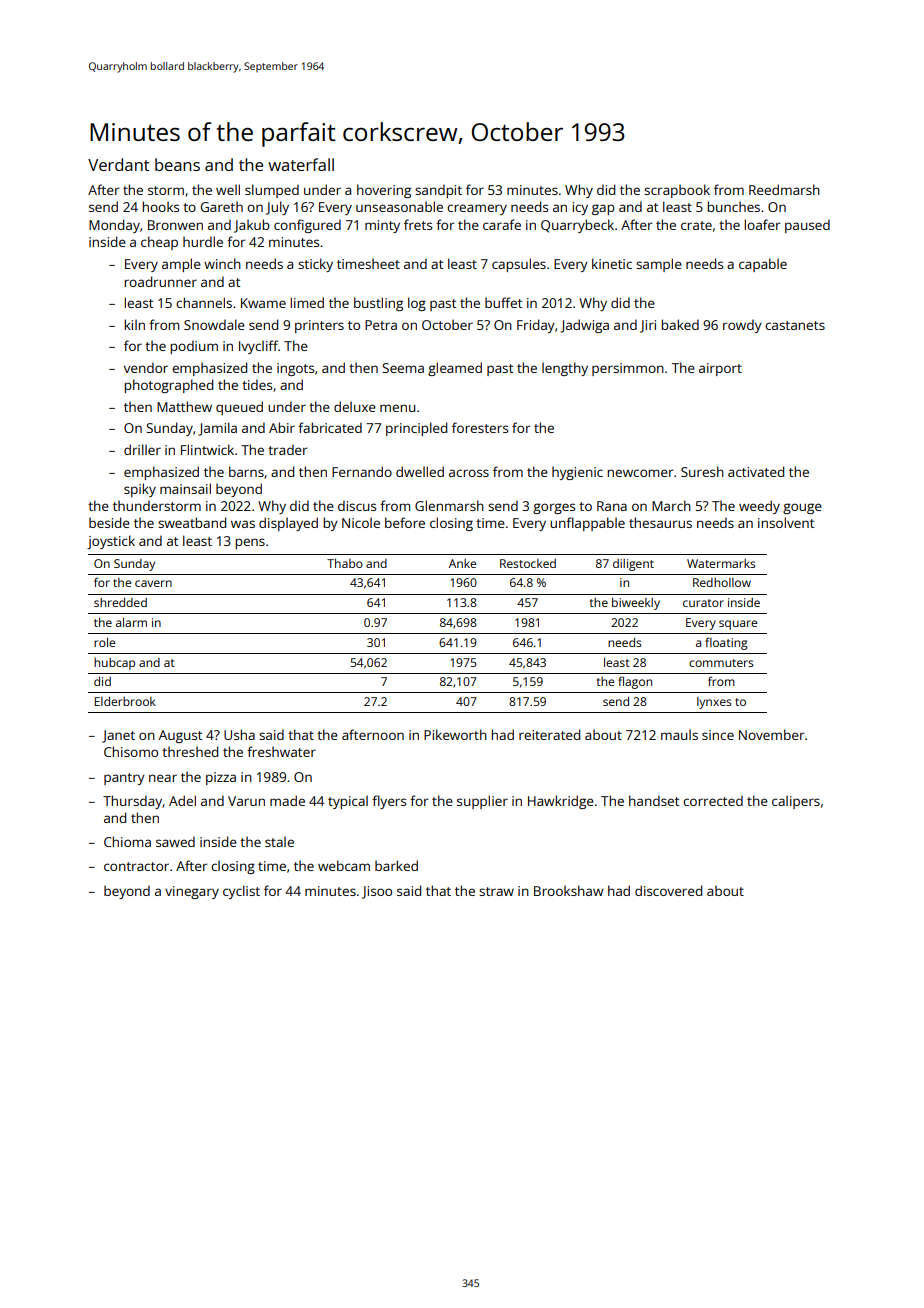 Image resolution: width=924 pixels, height=1308 pixels. What do you see at coordinates (252, 226) in the screenshot?
I see `Jakub` at bounding box center [252, 226].
